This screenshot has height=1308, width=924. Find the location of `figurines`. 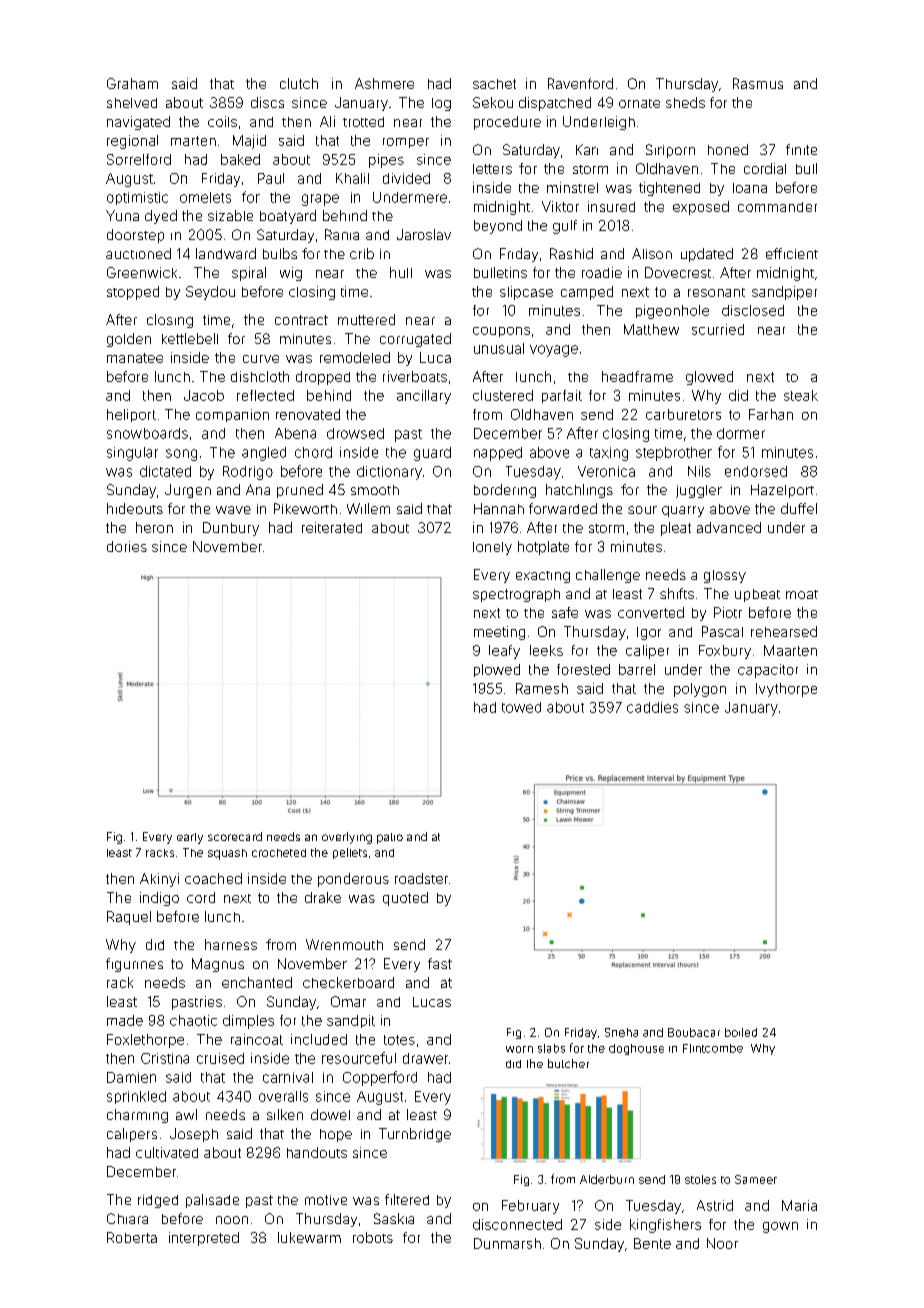

figurines is located at coordinates (134, 965).
